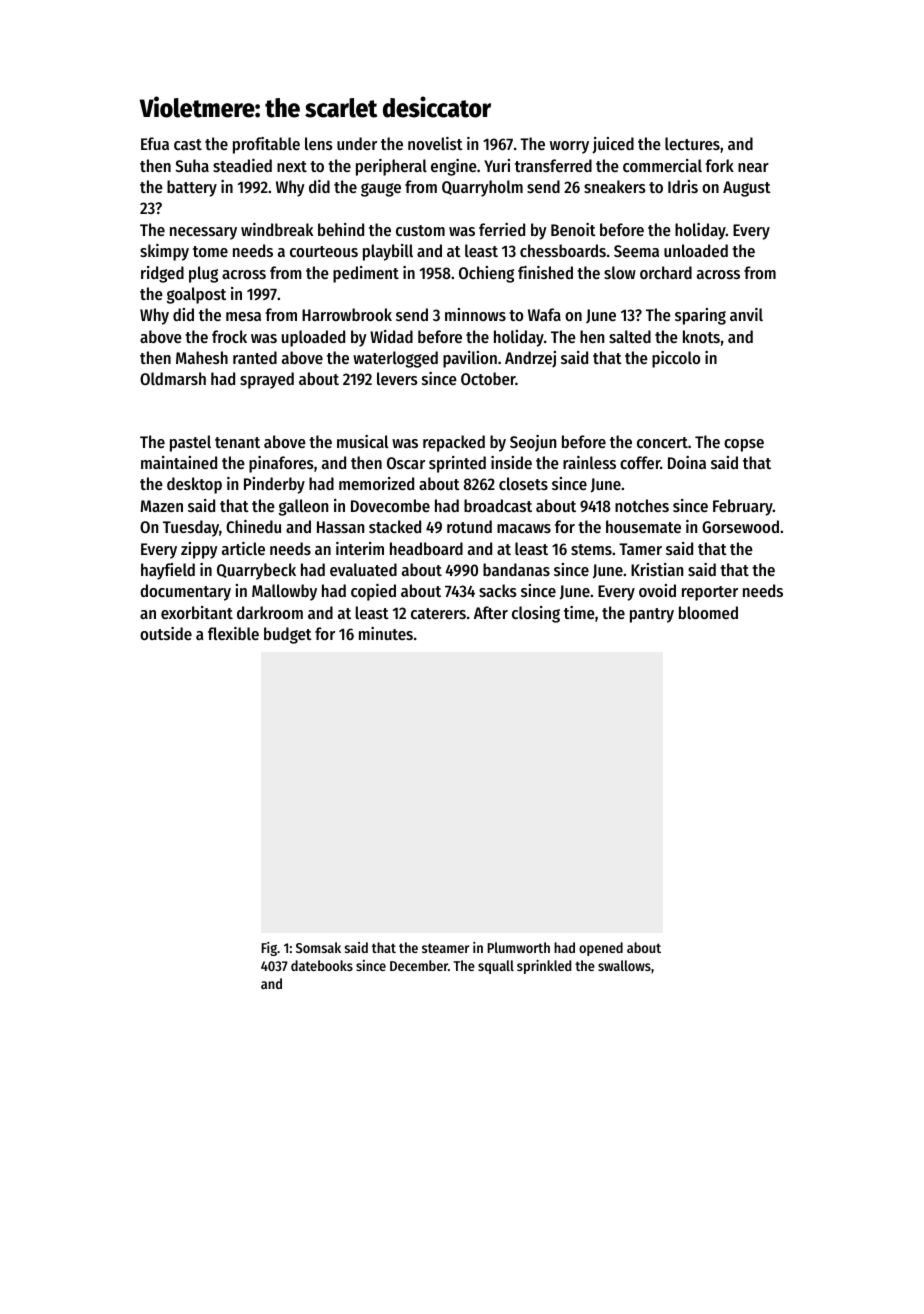  I want to click on windbreak, so click(277, 229).
